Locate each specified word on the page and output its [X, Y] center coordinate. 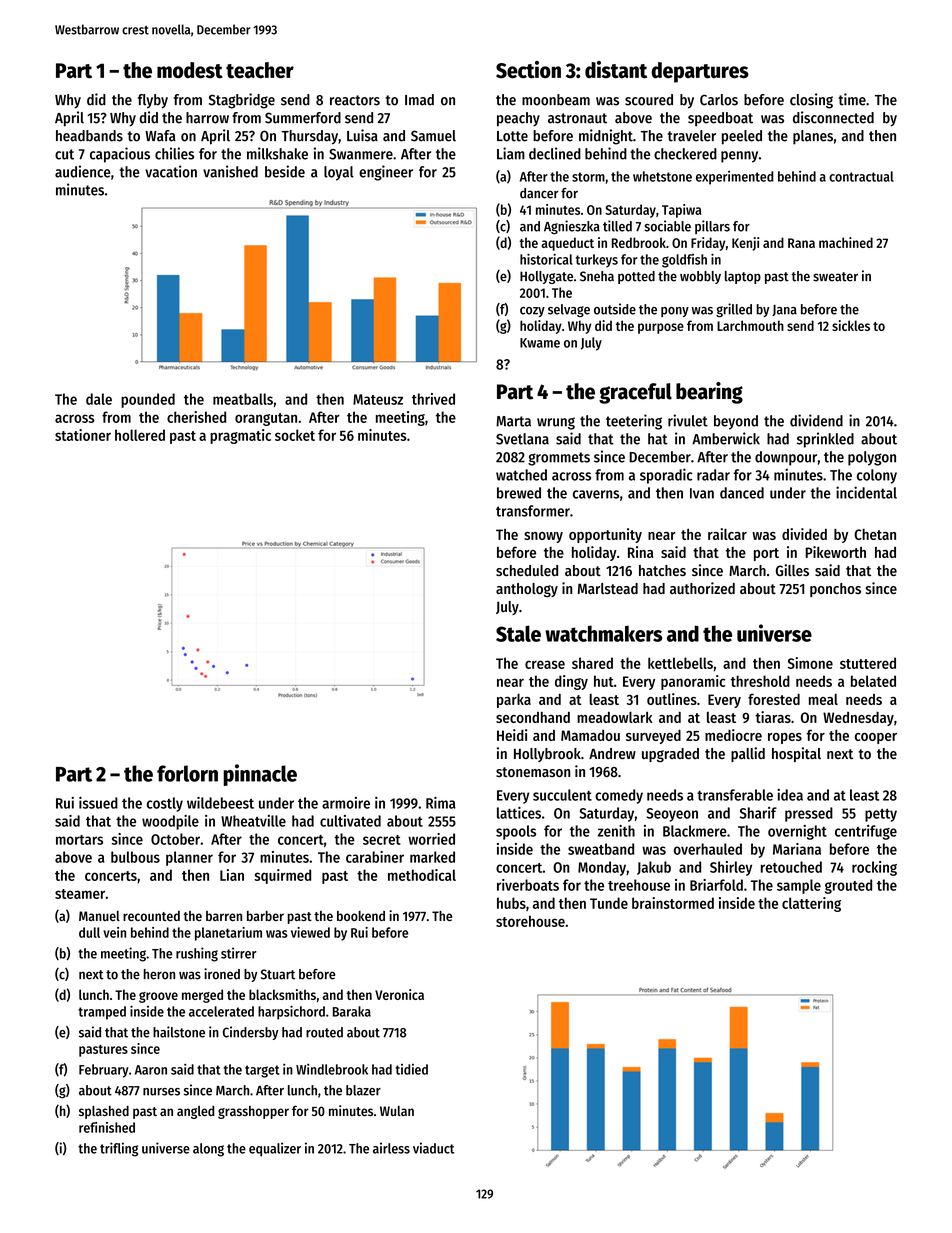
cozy [532, 312]
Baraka [352, 1011]
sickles [851, 325]
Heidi [512, 735]
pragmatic [240, 436]
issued [98, 803]
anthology [527, 590]
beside [285, 171]
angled [195, 1112]
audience [83, 171]
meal [823, 699]
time [852, 99]
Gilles [792, 570]
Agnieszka [572, 227]
